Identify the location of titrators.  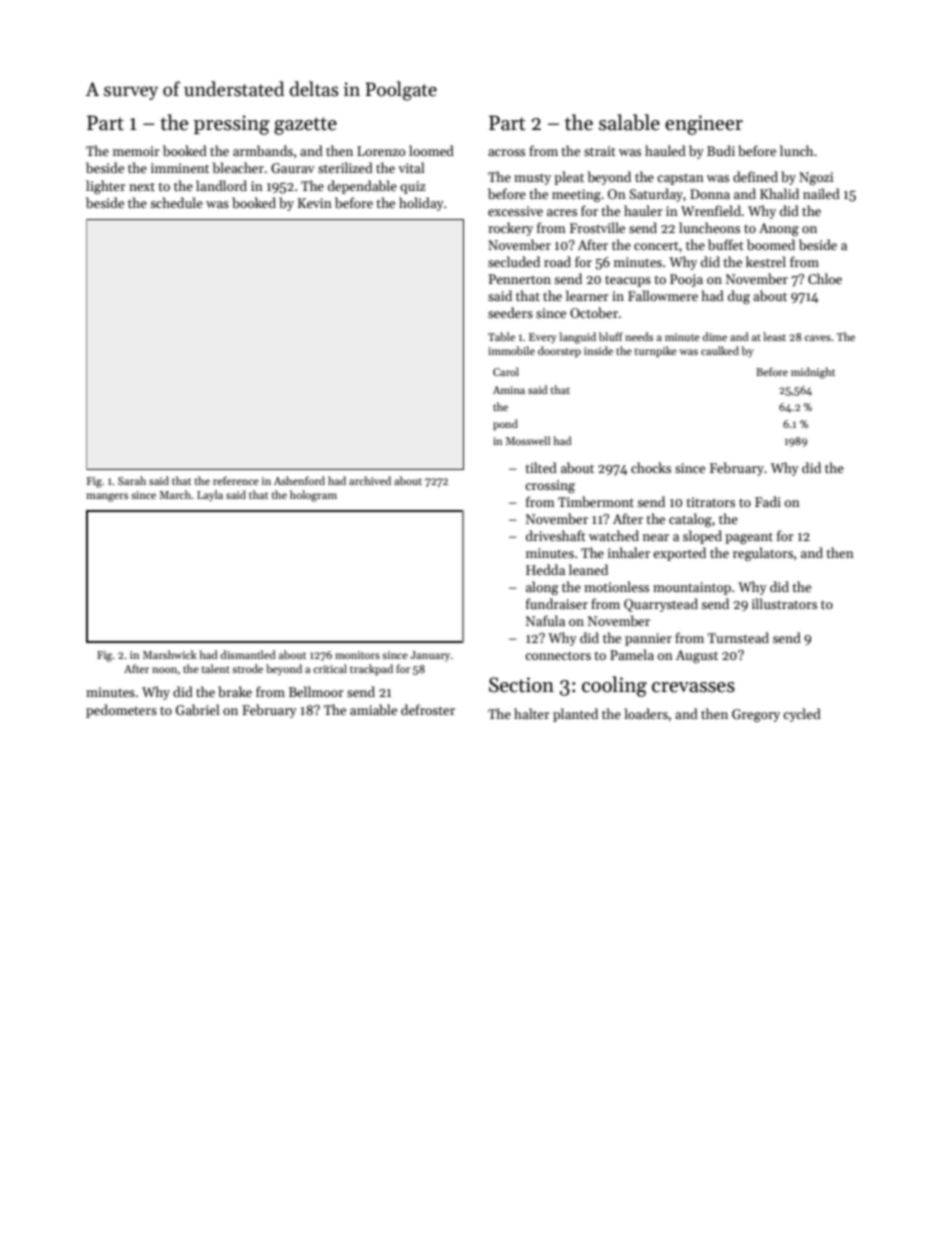
(710, 502).
